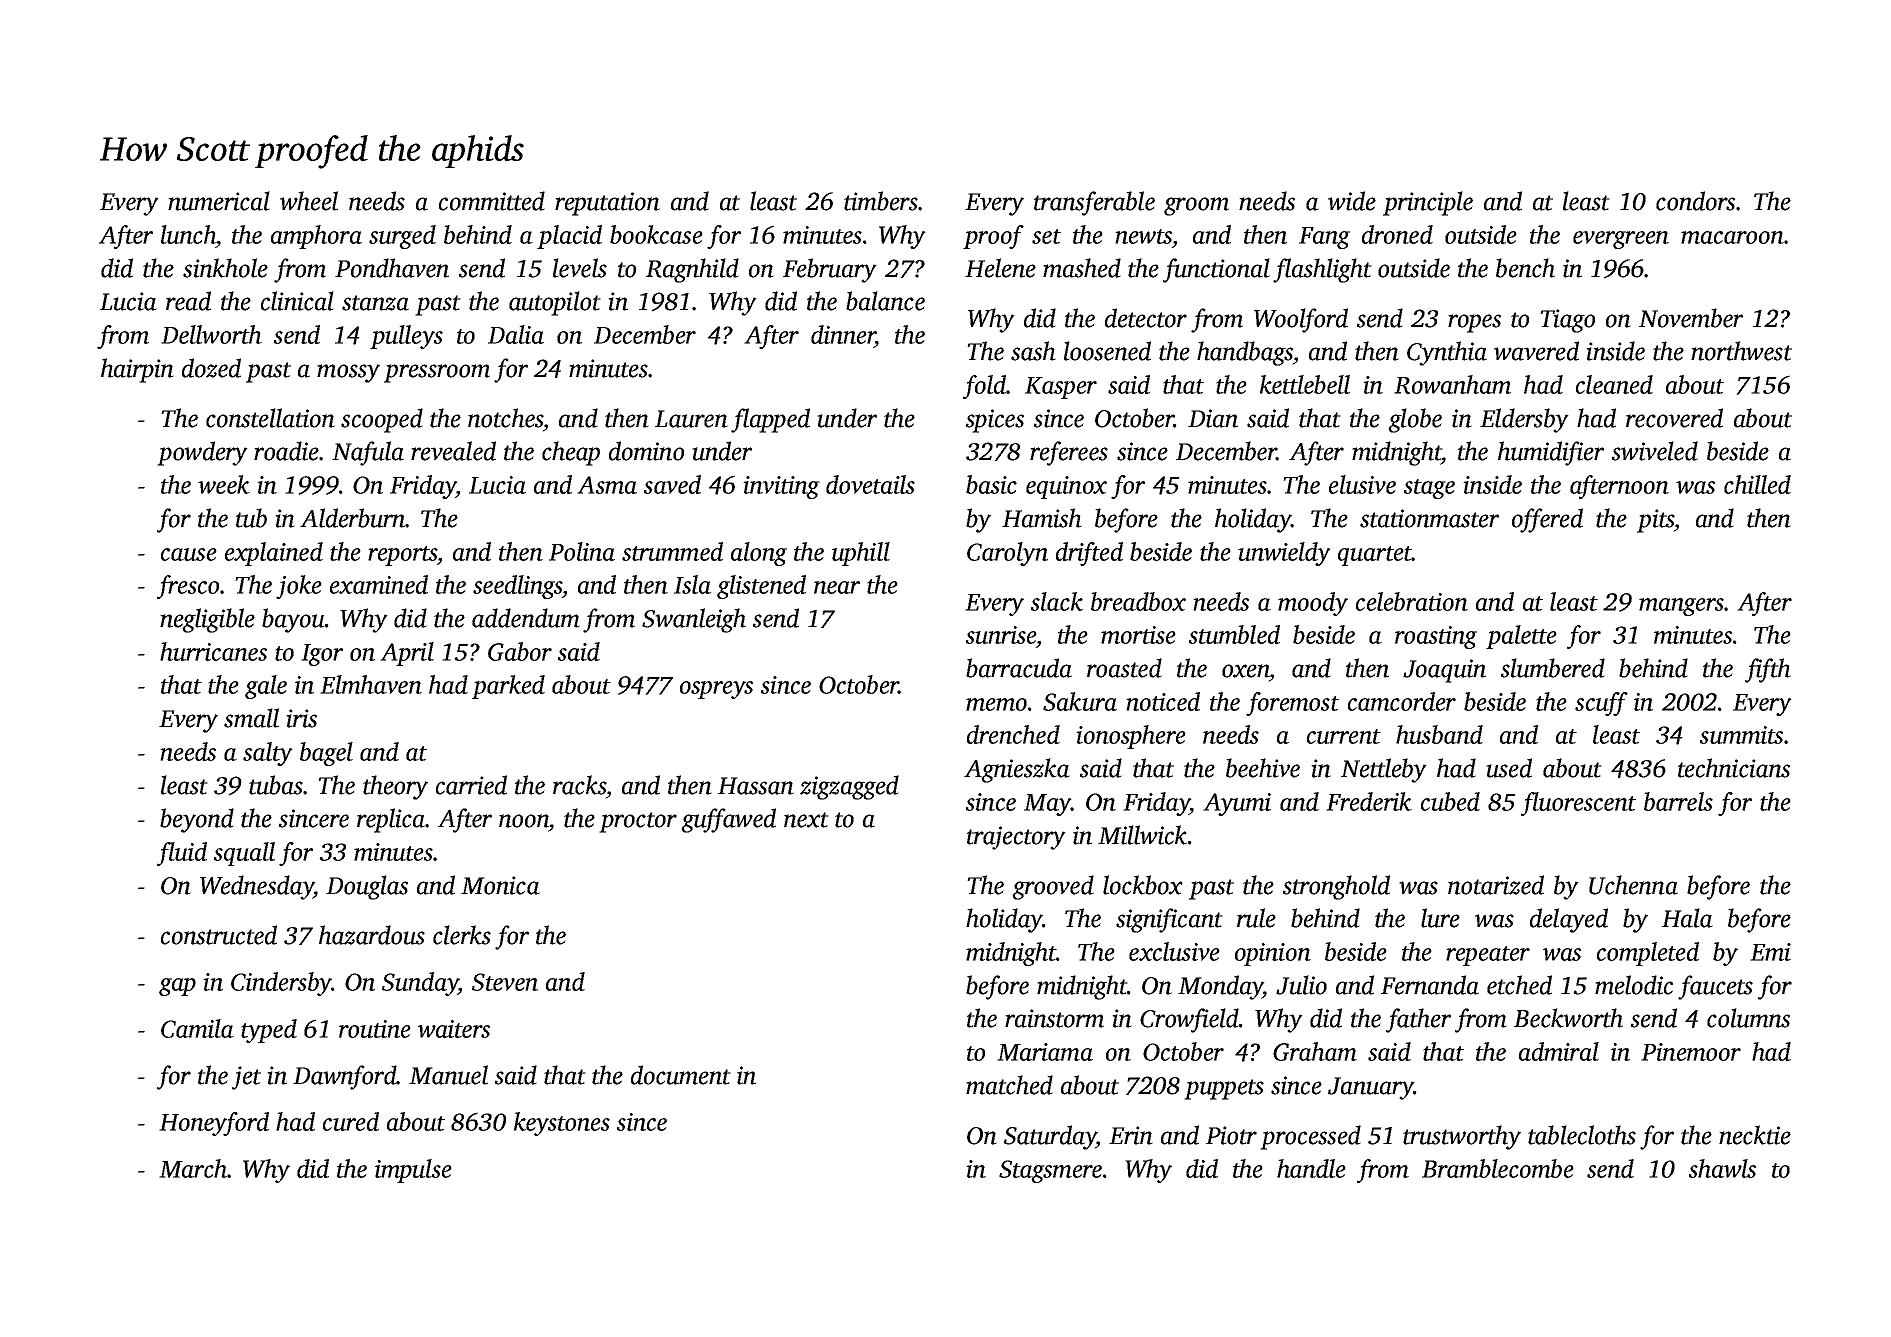  What do you see at coordinates (1681, 607) in the screenshot?
I see `mangers` at bounding box center [1681, 607].
